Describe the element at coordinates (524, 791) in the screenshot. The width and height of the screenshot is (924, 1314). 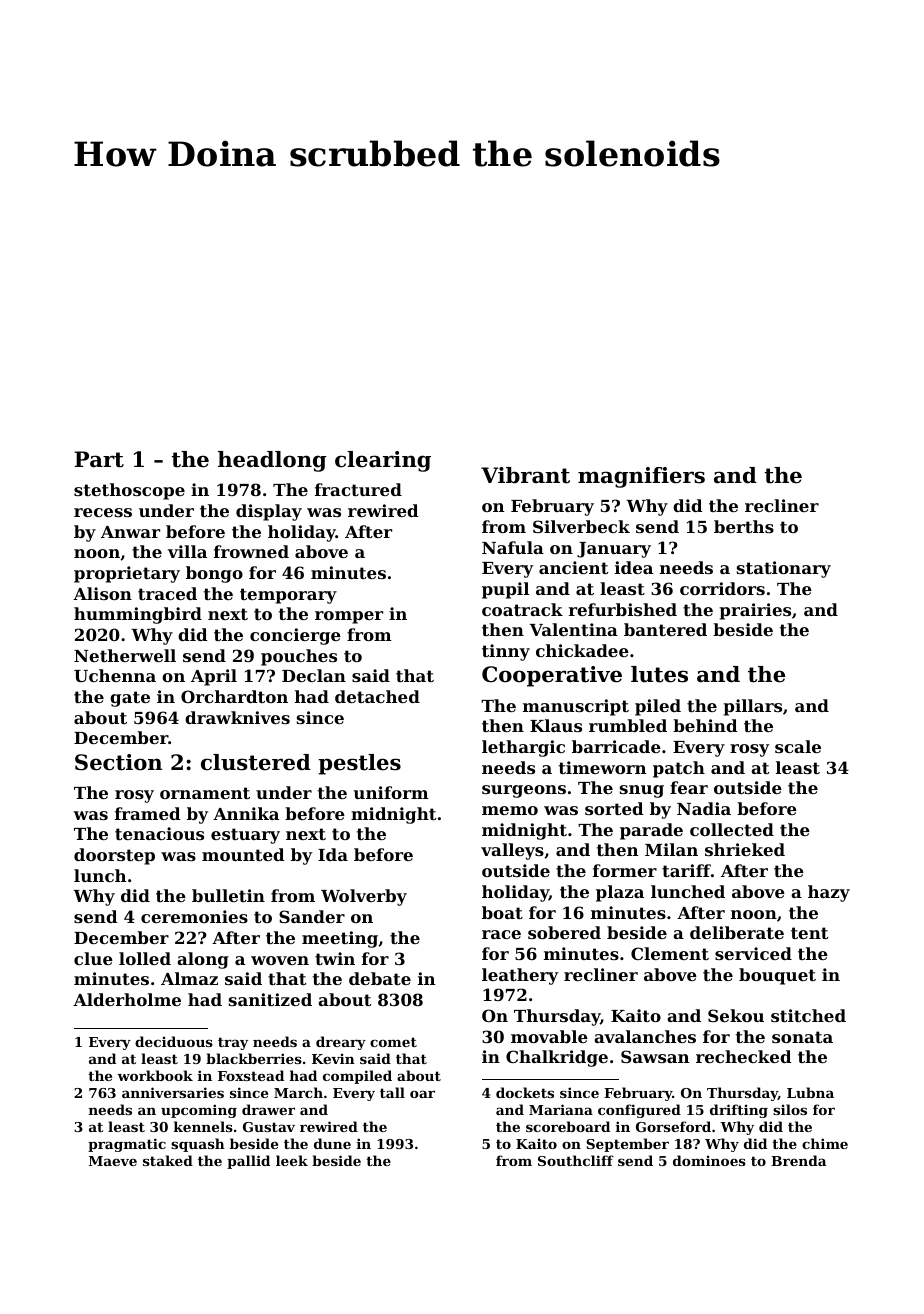
I see `surgeons` at that location.
